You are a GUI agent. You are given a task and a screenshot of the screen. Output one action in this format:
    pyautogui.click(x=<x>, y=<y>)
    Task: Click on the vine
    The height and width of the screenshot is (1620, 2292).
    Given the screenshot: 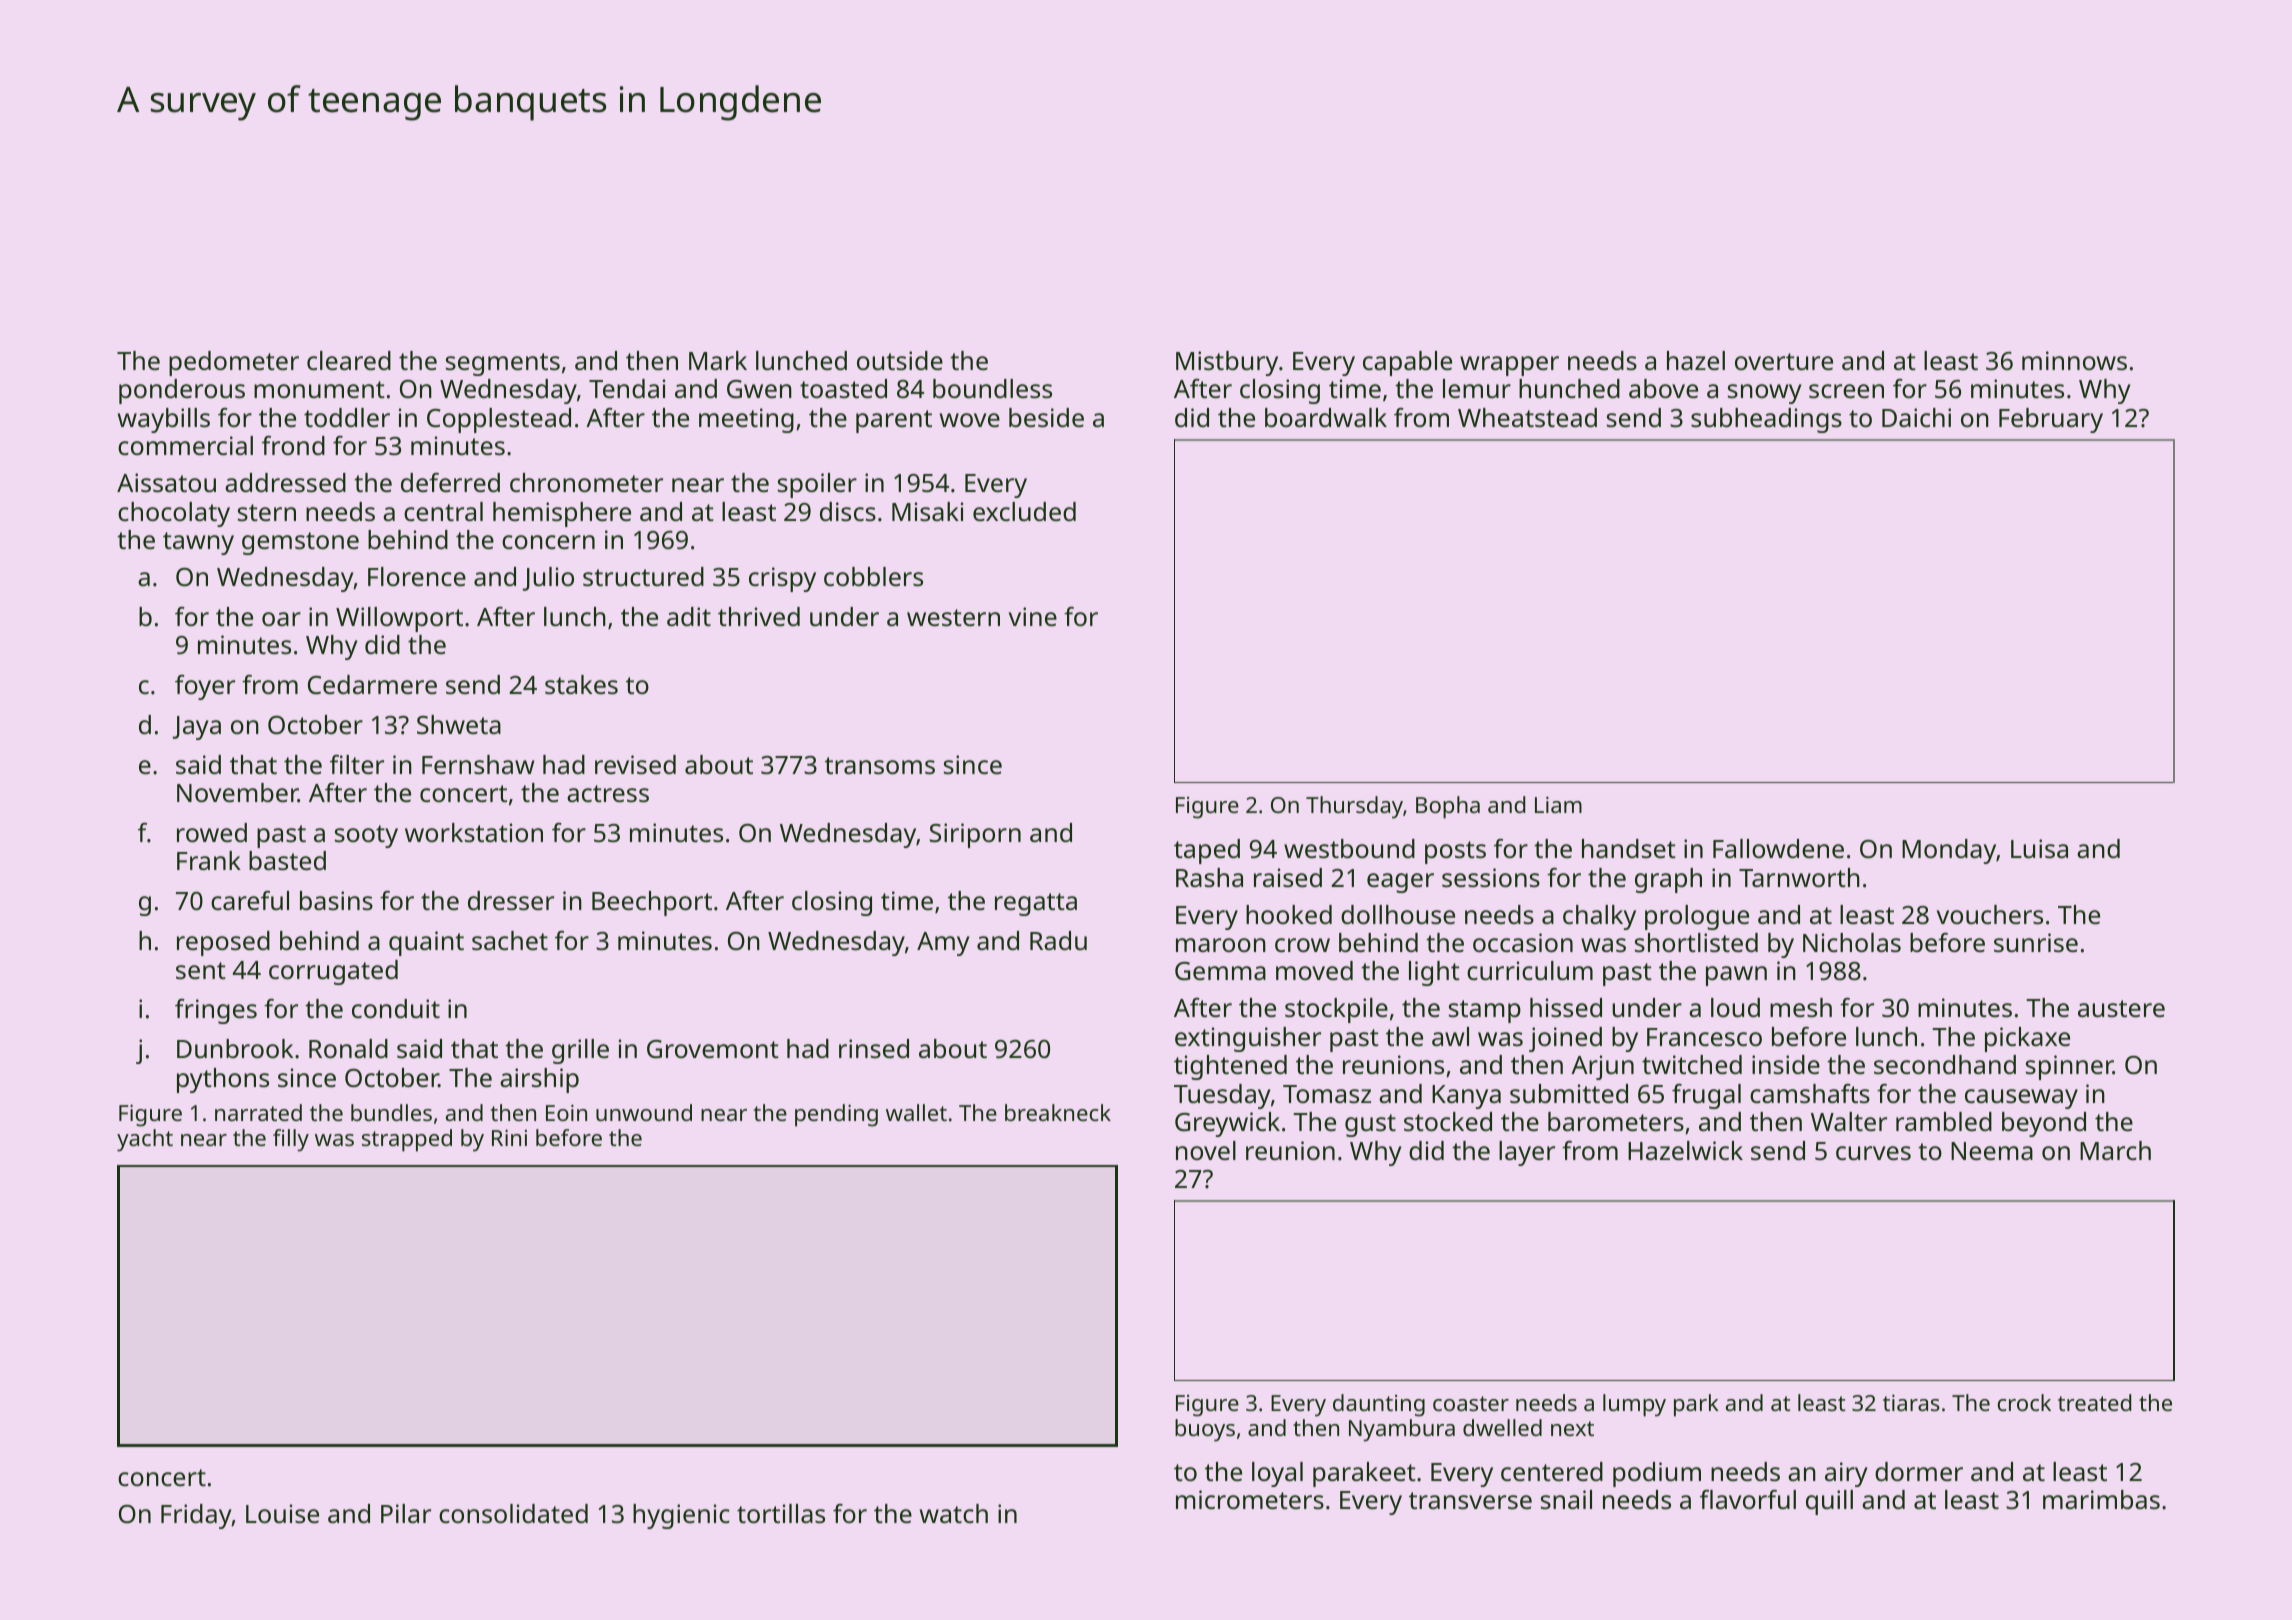 What is the action you would take?
    pyautogui.click(x=1033, y=616)
